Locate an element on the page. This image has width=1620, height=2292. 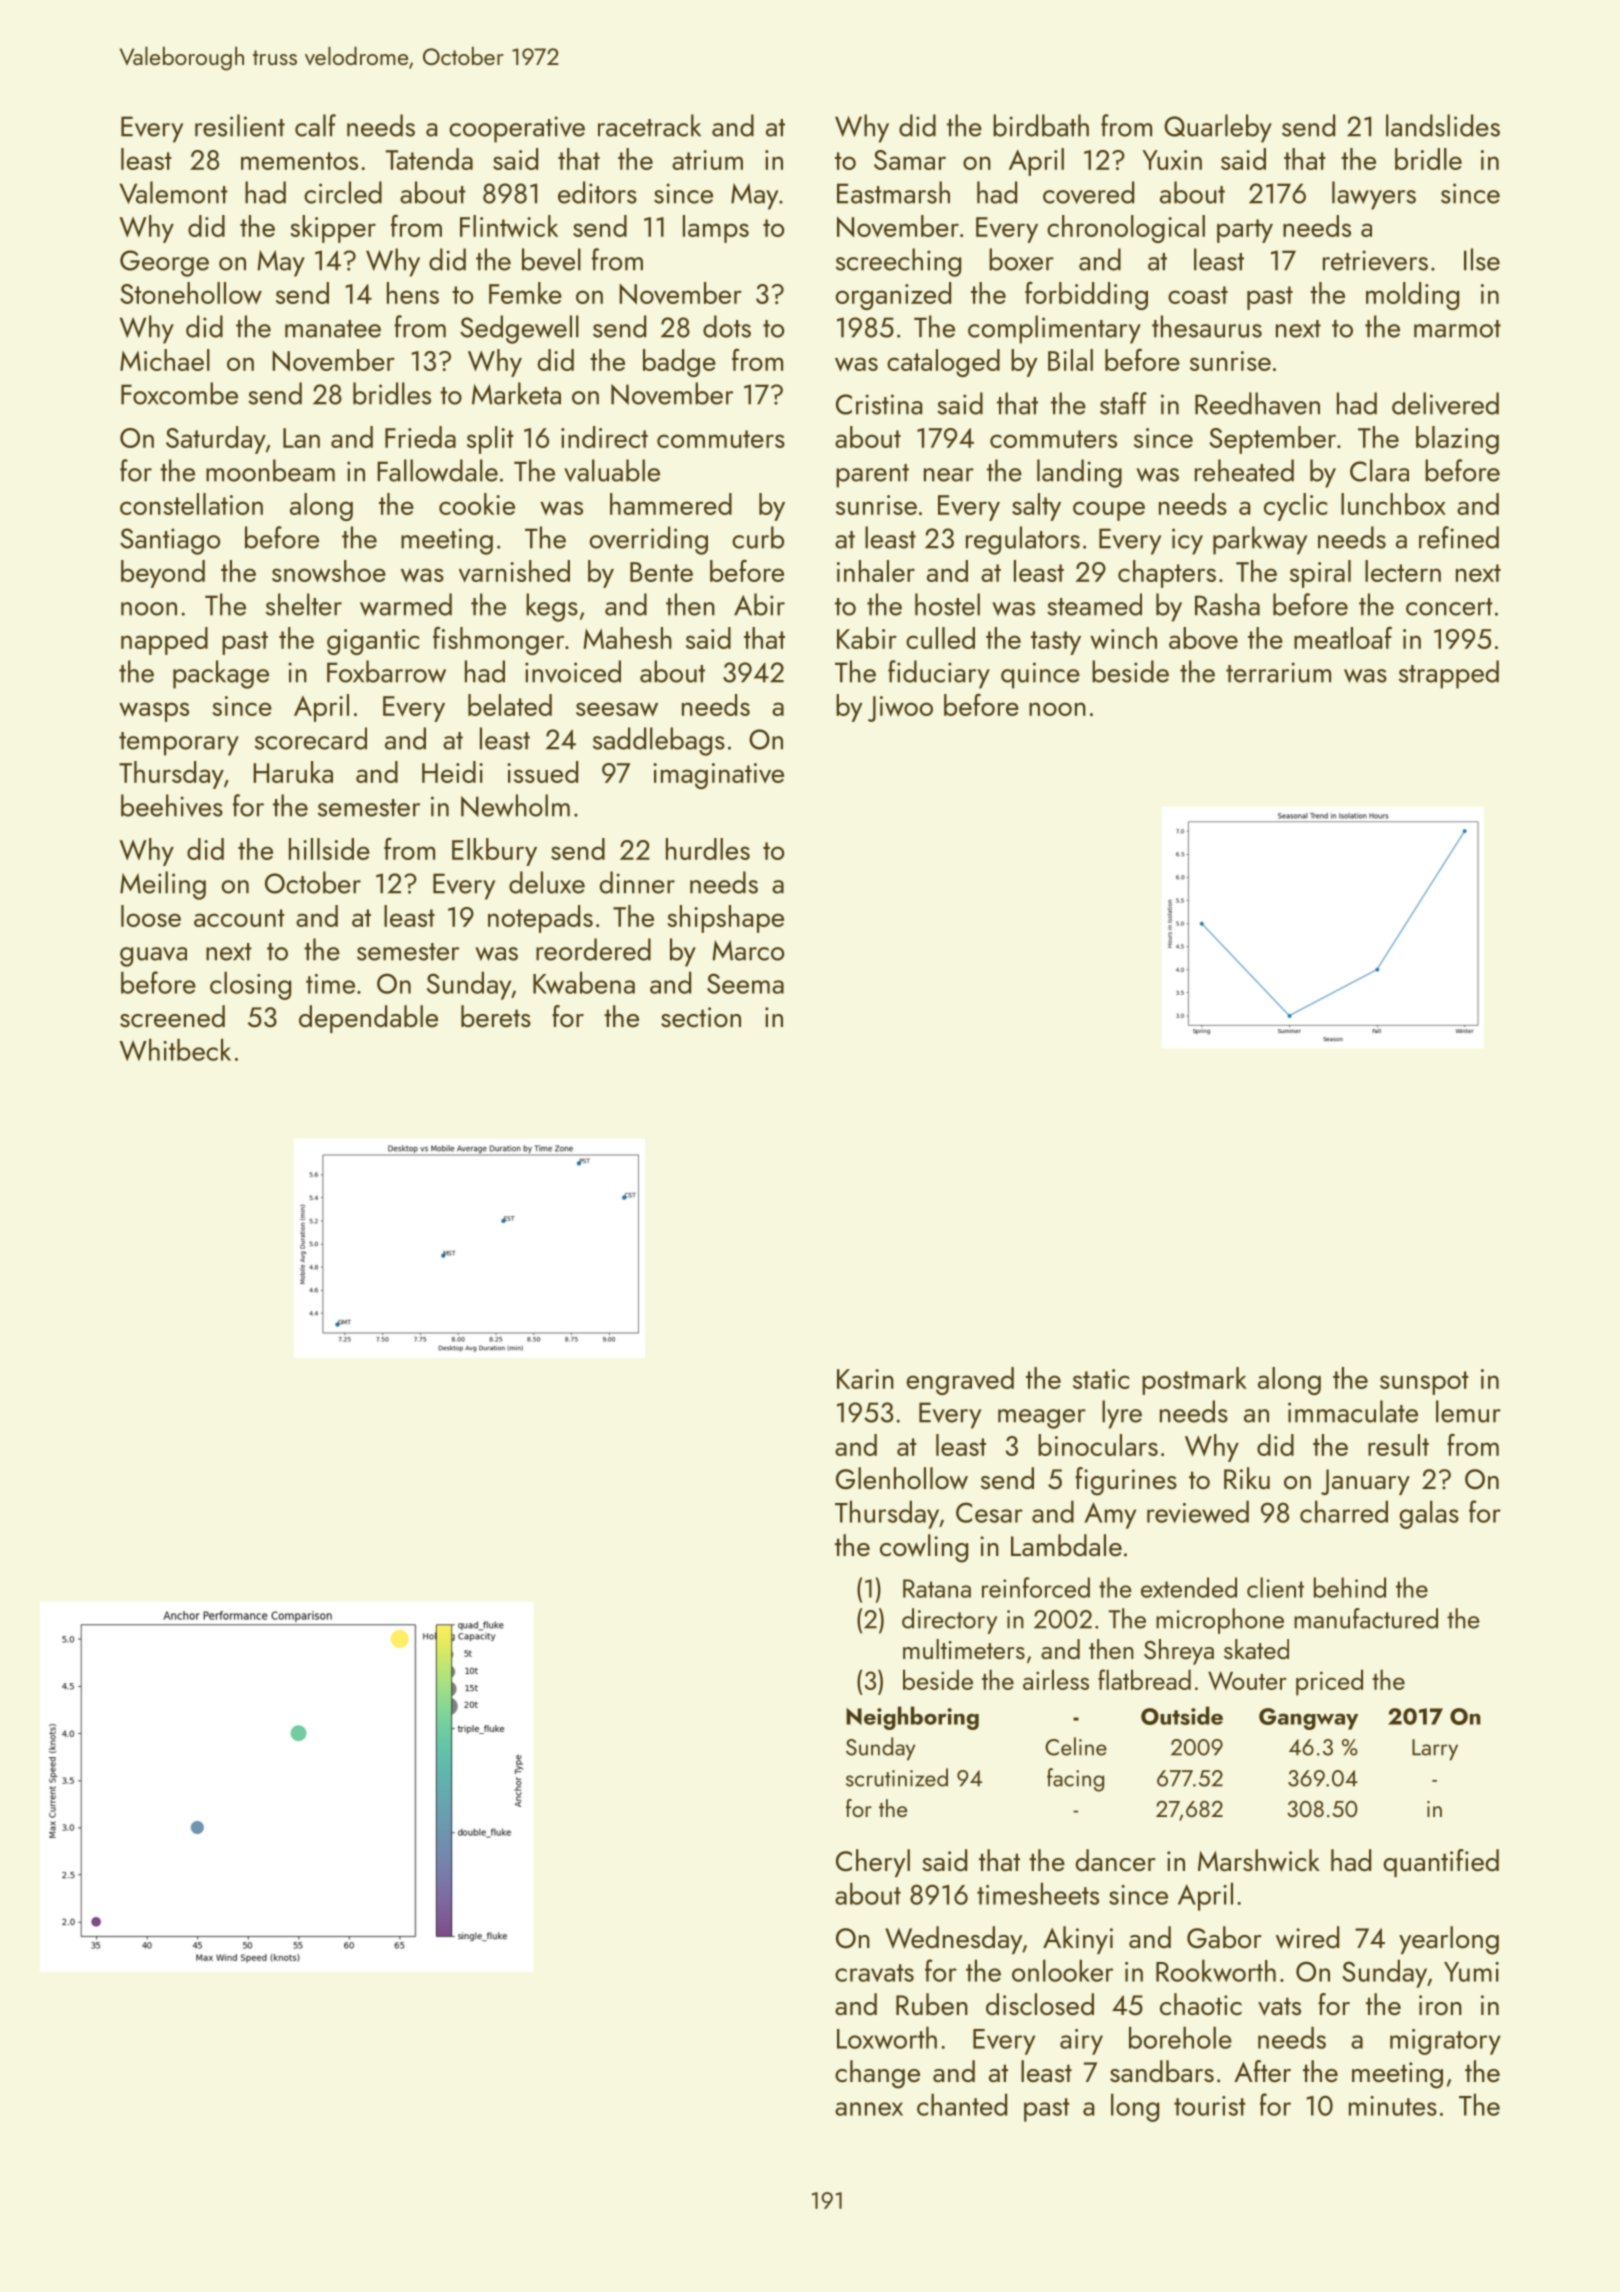
Quarleby is located at coordinates (1218, 128).
